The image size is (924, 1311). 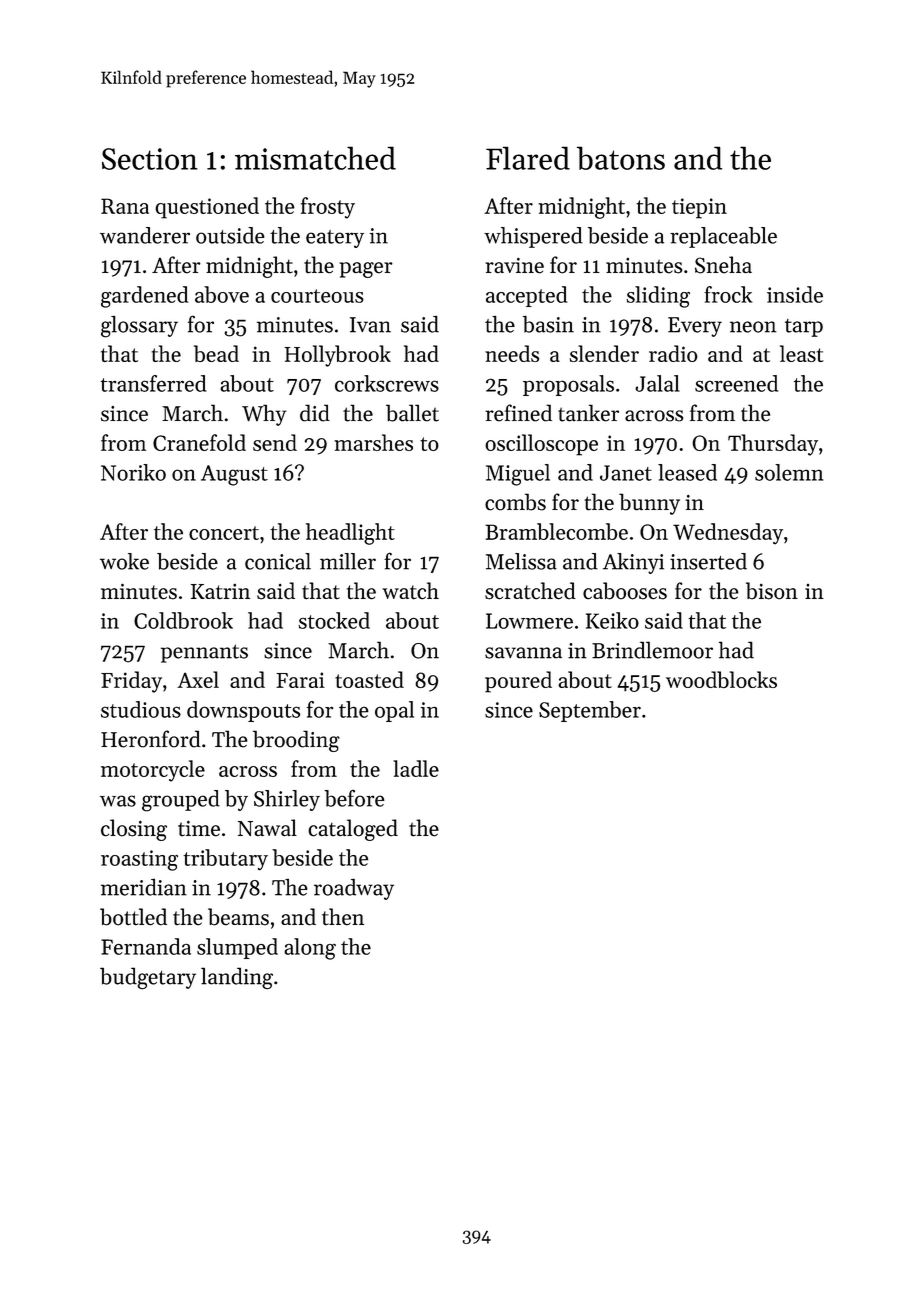 I want to click on concert, so click(x=224, y=533).
